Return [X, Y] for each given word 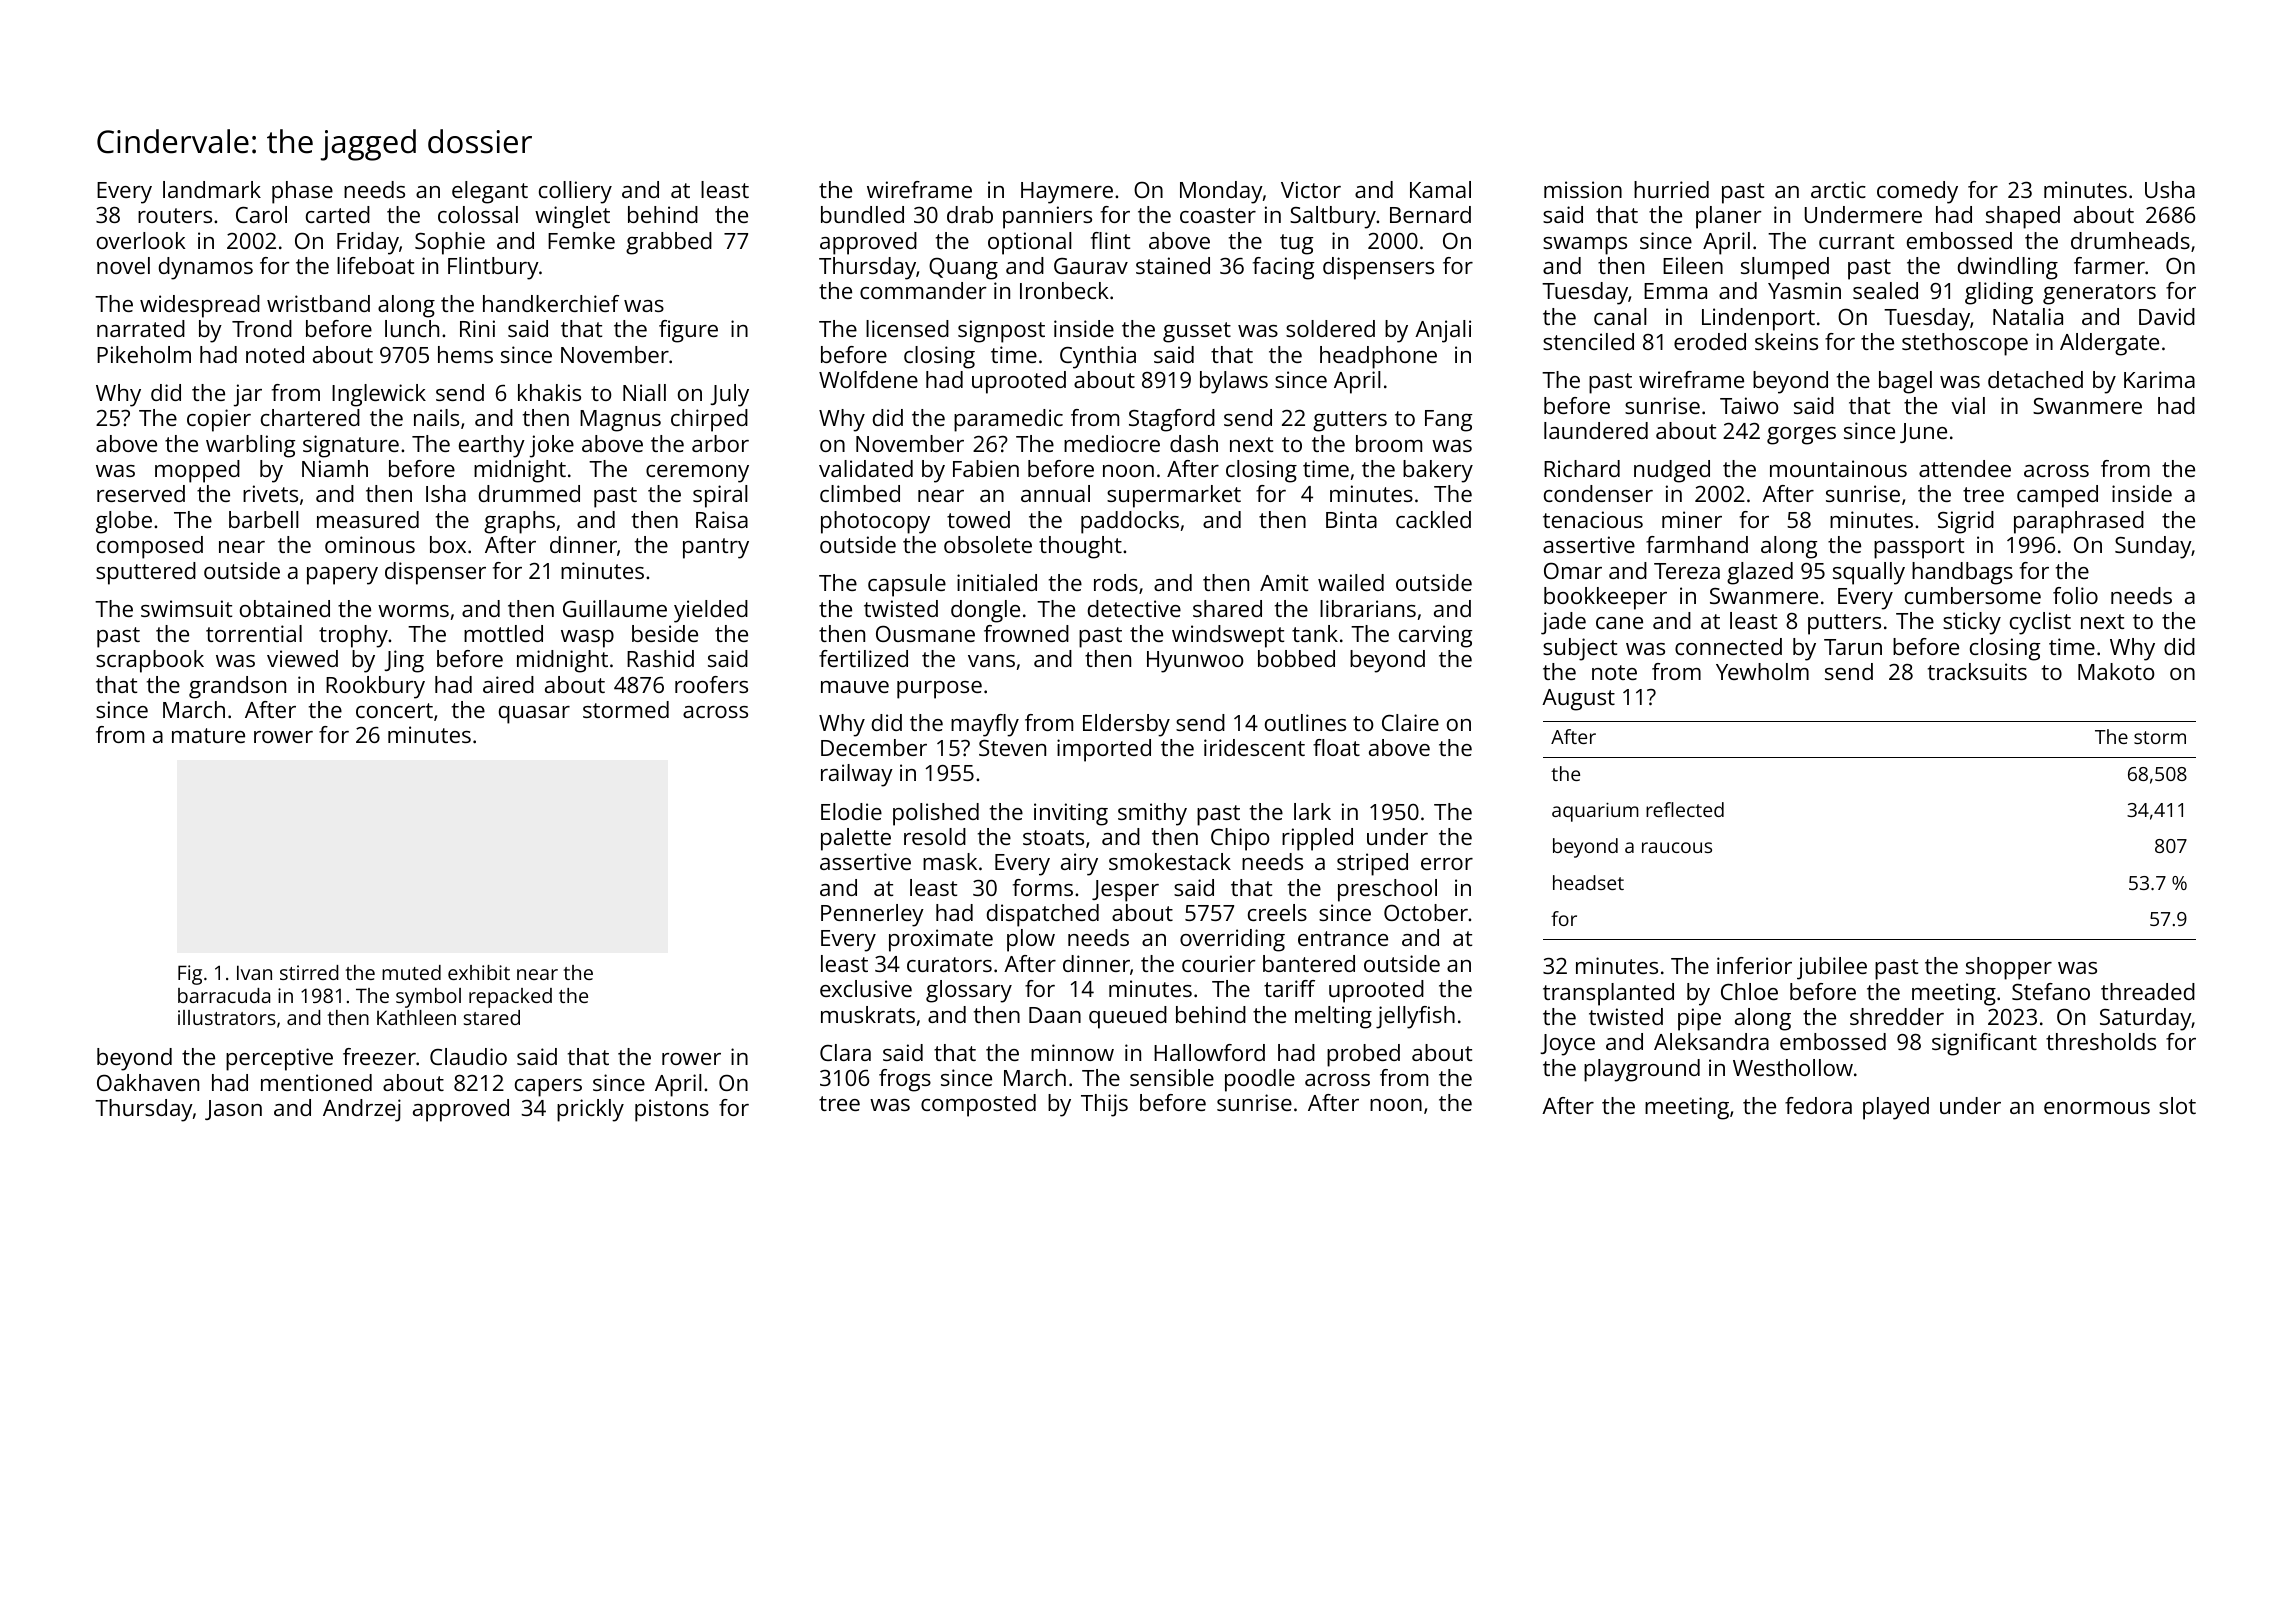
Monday [1221, 192]
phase [302, 192]
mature [208, 735]
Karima [2159, 379]
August [1578, 700]
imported [1104, 750]
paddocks [1130, 522]
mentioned [316, 1082]
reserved [141, 493]
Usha [2170, 189]
